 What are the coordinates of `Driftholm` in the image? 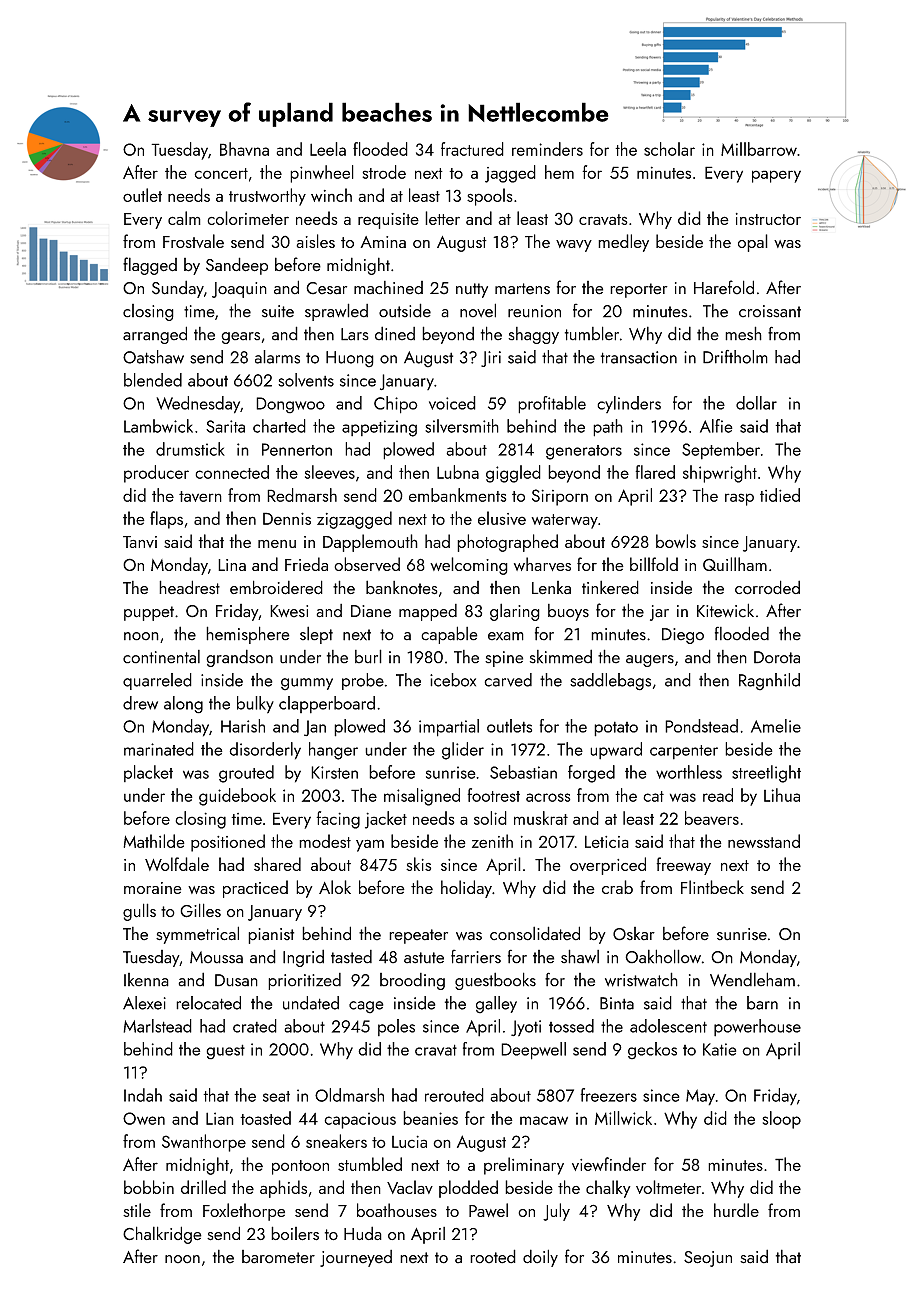 It's located at (735, 357).
